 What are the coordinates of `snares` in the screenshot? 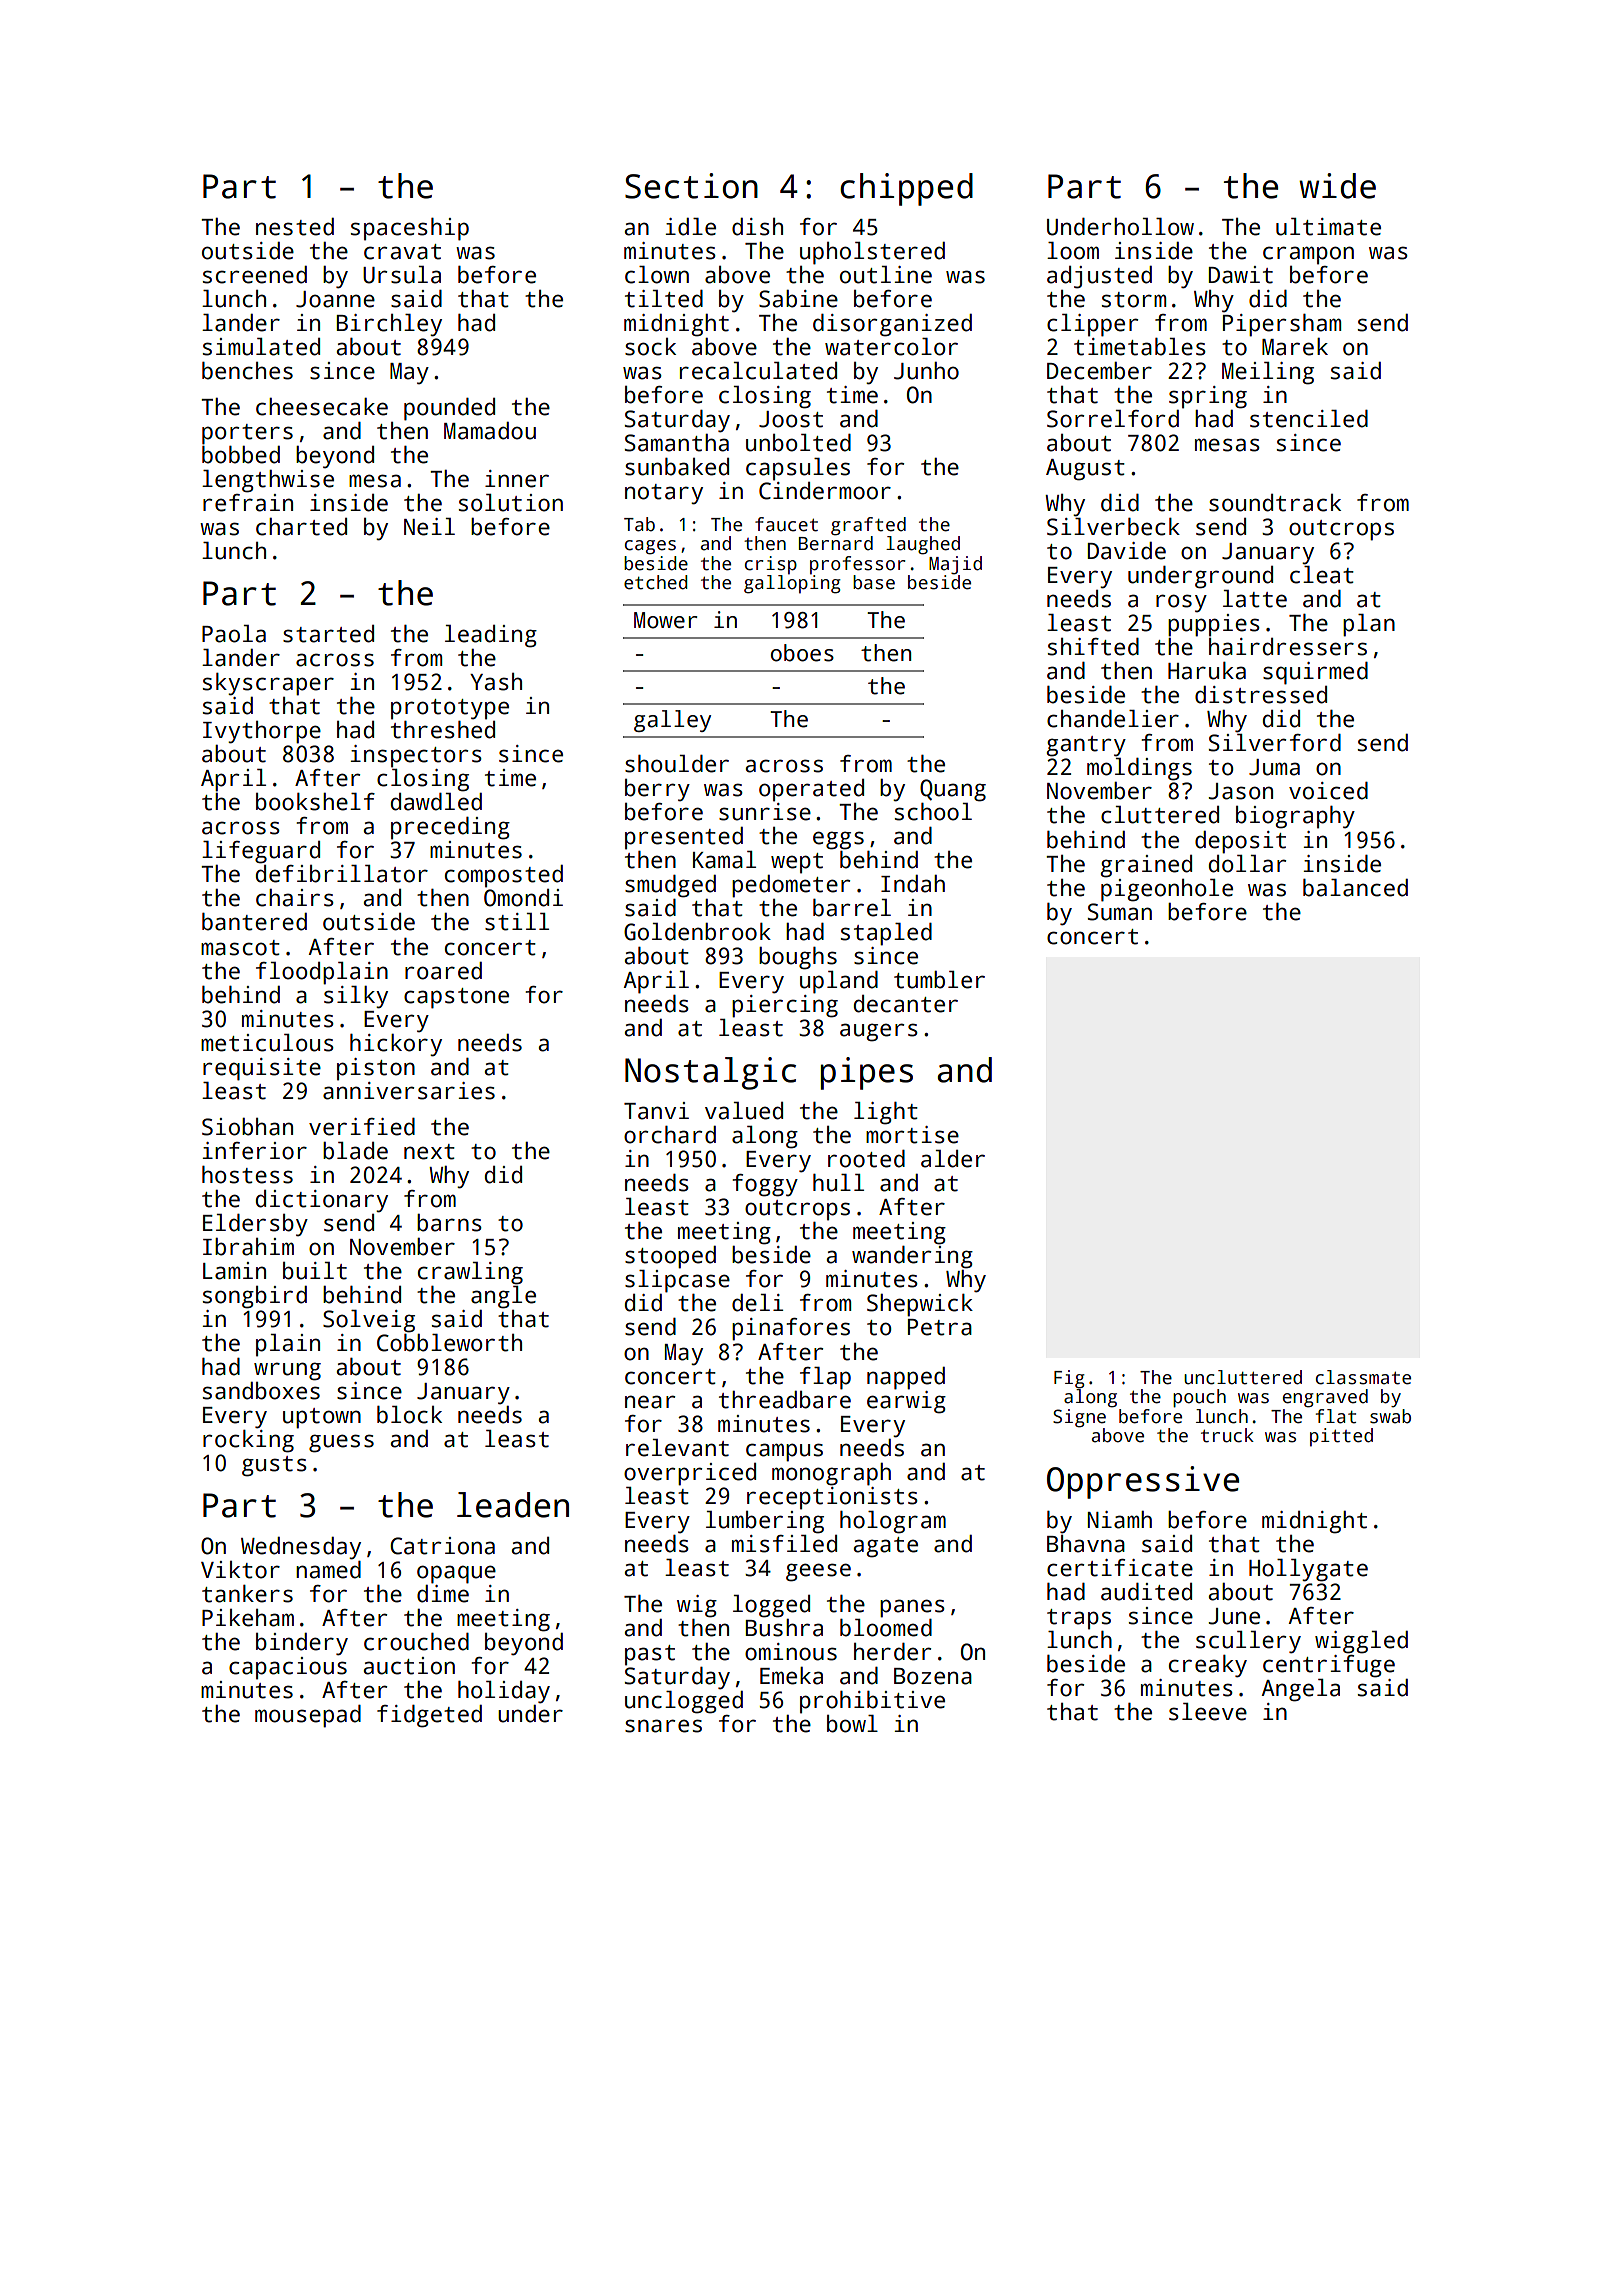 It's located at (663, 1726).
